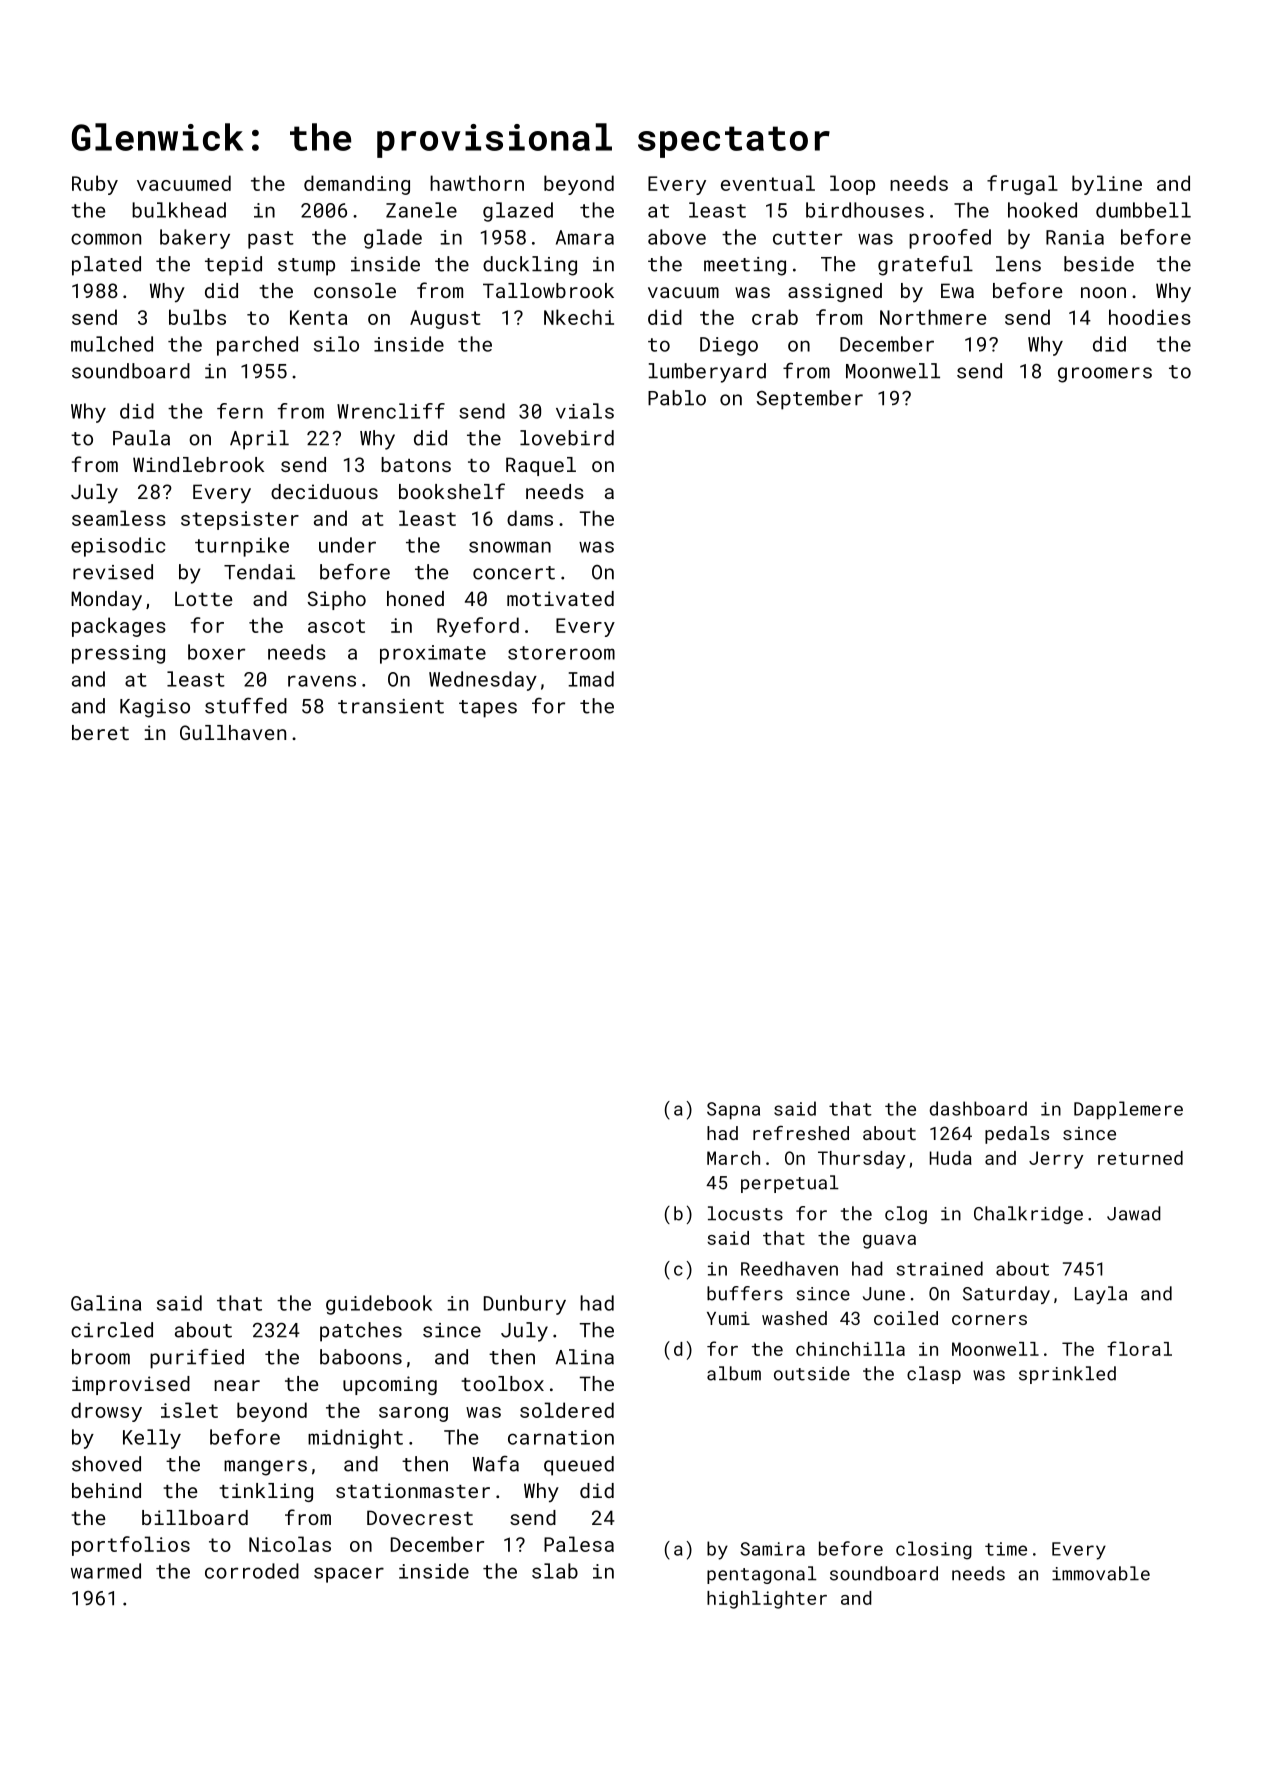 The width and height of the image is (1262, 1785). What do you see at coordinates (477, 183) in the image?
I see `hawthorn` at bounding box center [477, 183].
